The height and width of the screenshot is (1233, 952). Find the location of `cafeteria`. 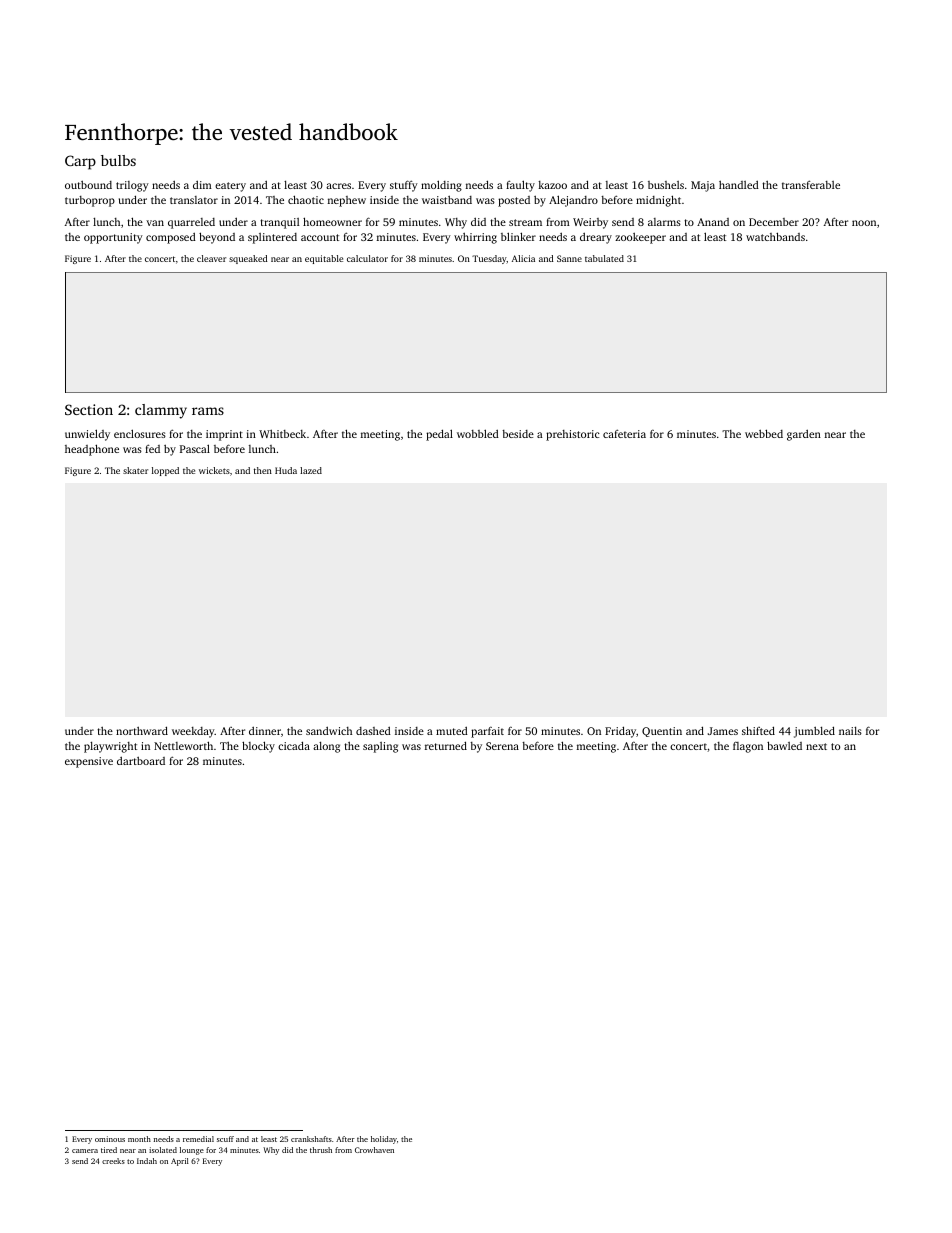

cafeteria is located at coordinates (624, 433).
